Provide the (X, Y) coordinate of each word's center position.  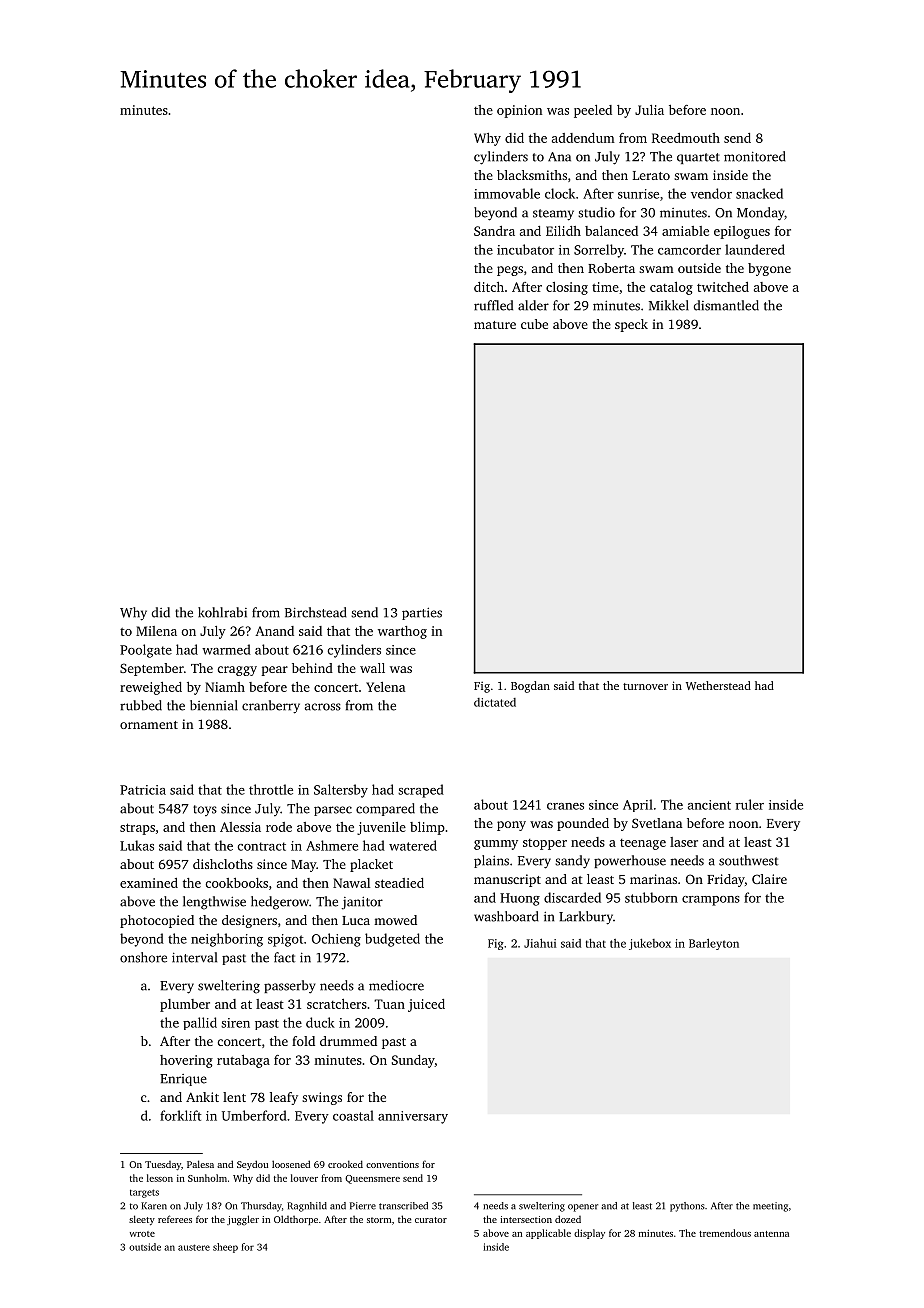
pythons (687, 1207)
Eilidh (563, 231)
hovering (186, 1061)
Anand (274, 631)
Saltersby (341, 791)
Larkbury (586, 918)
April (638, 805)
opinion (519, 111)
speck (631, 325)
